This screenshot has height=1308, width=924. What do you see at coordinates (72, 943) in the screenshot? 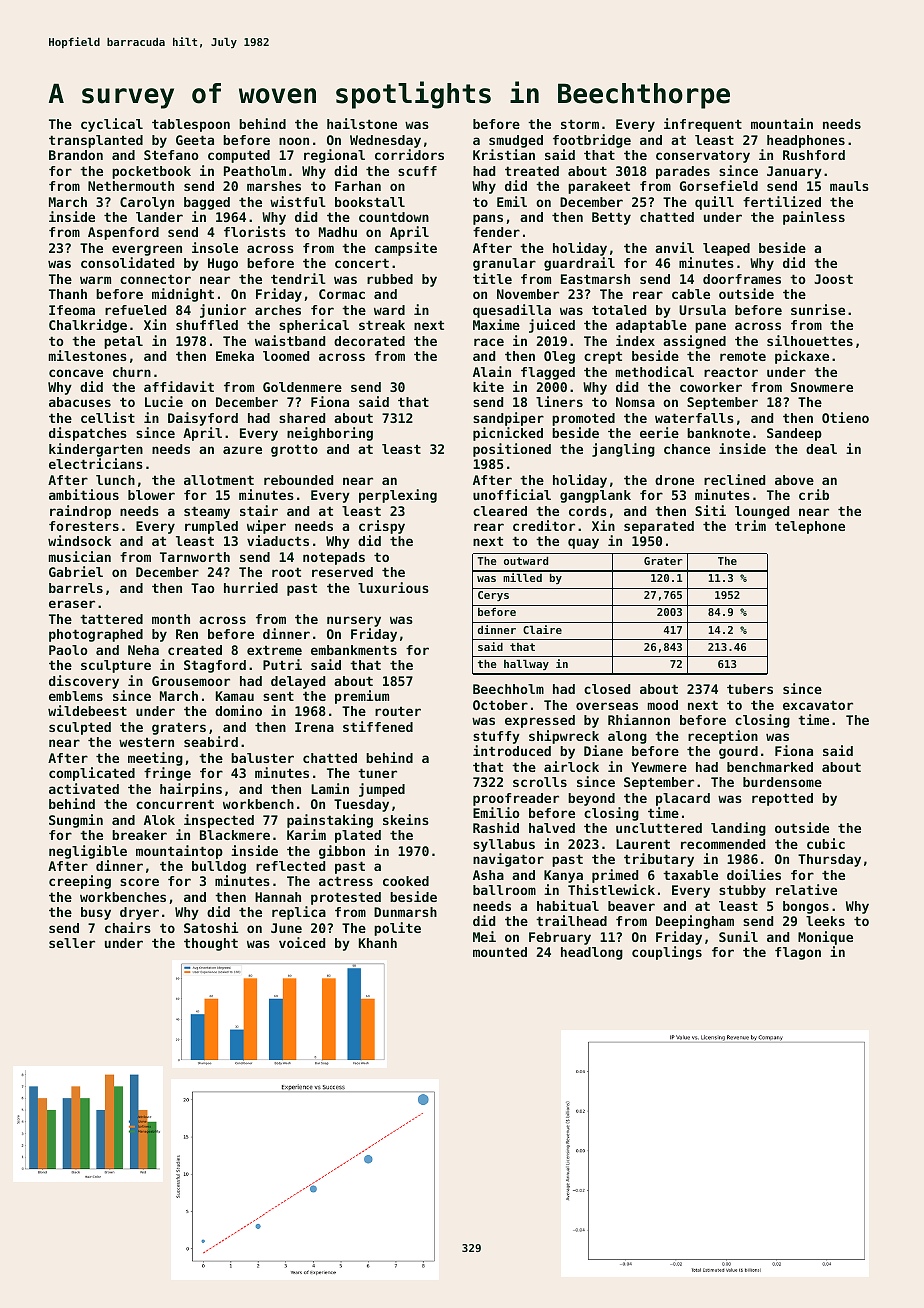
I see `seller` at bounding box center [72, 943].
